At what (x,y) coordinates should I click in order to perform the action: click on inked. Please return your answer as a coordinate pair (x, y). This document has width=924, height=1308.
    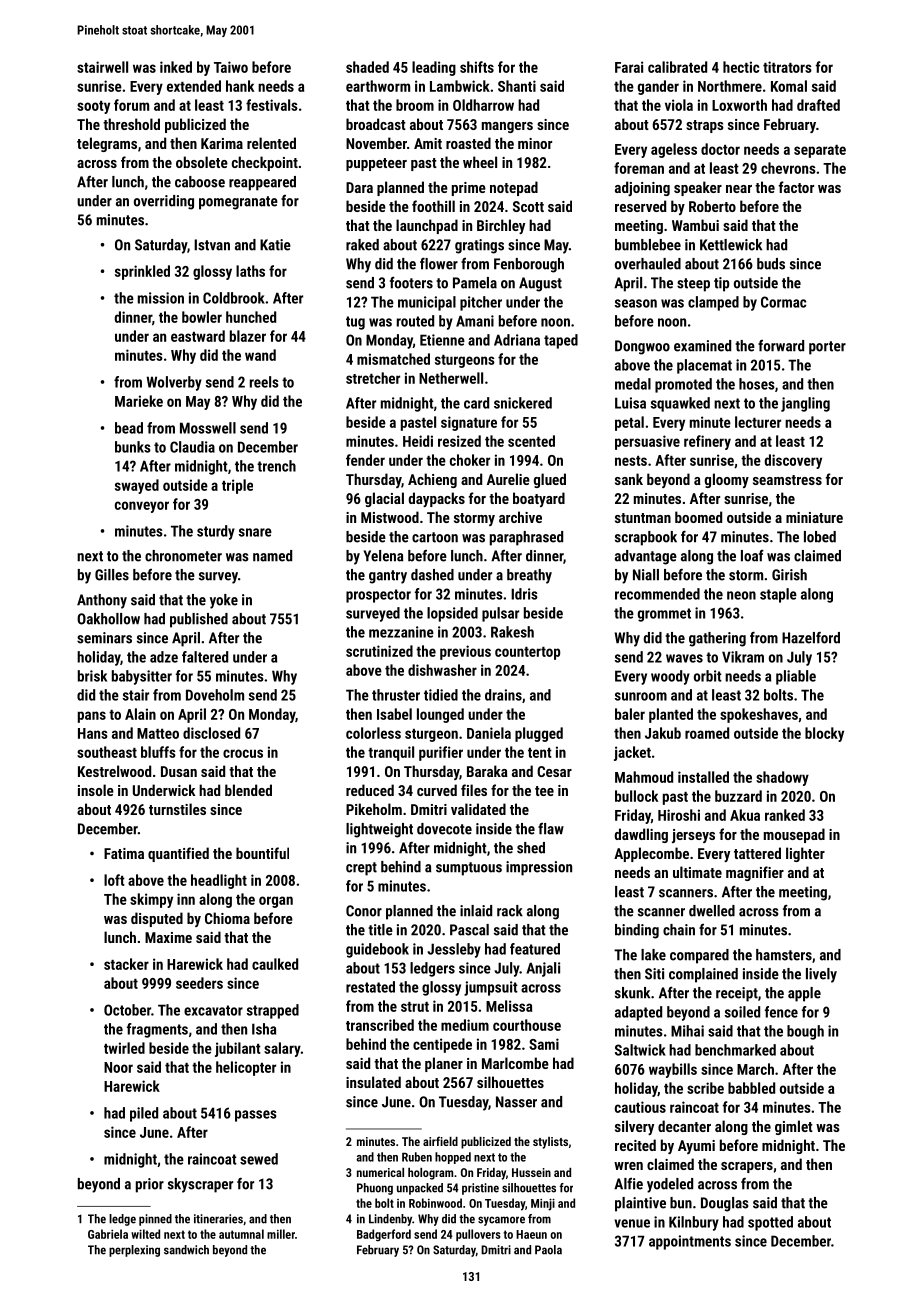
    Looking at the image, I should click on (176, 67).
